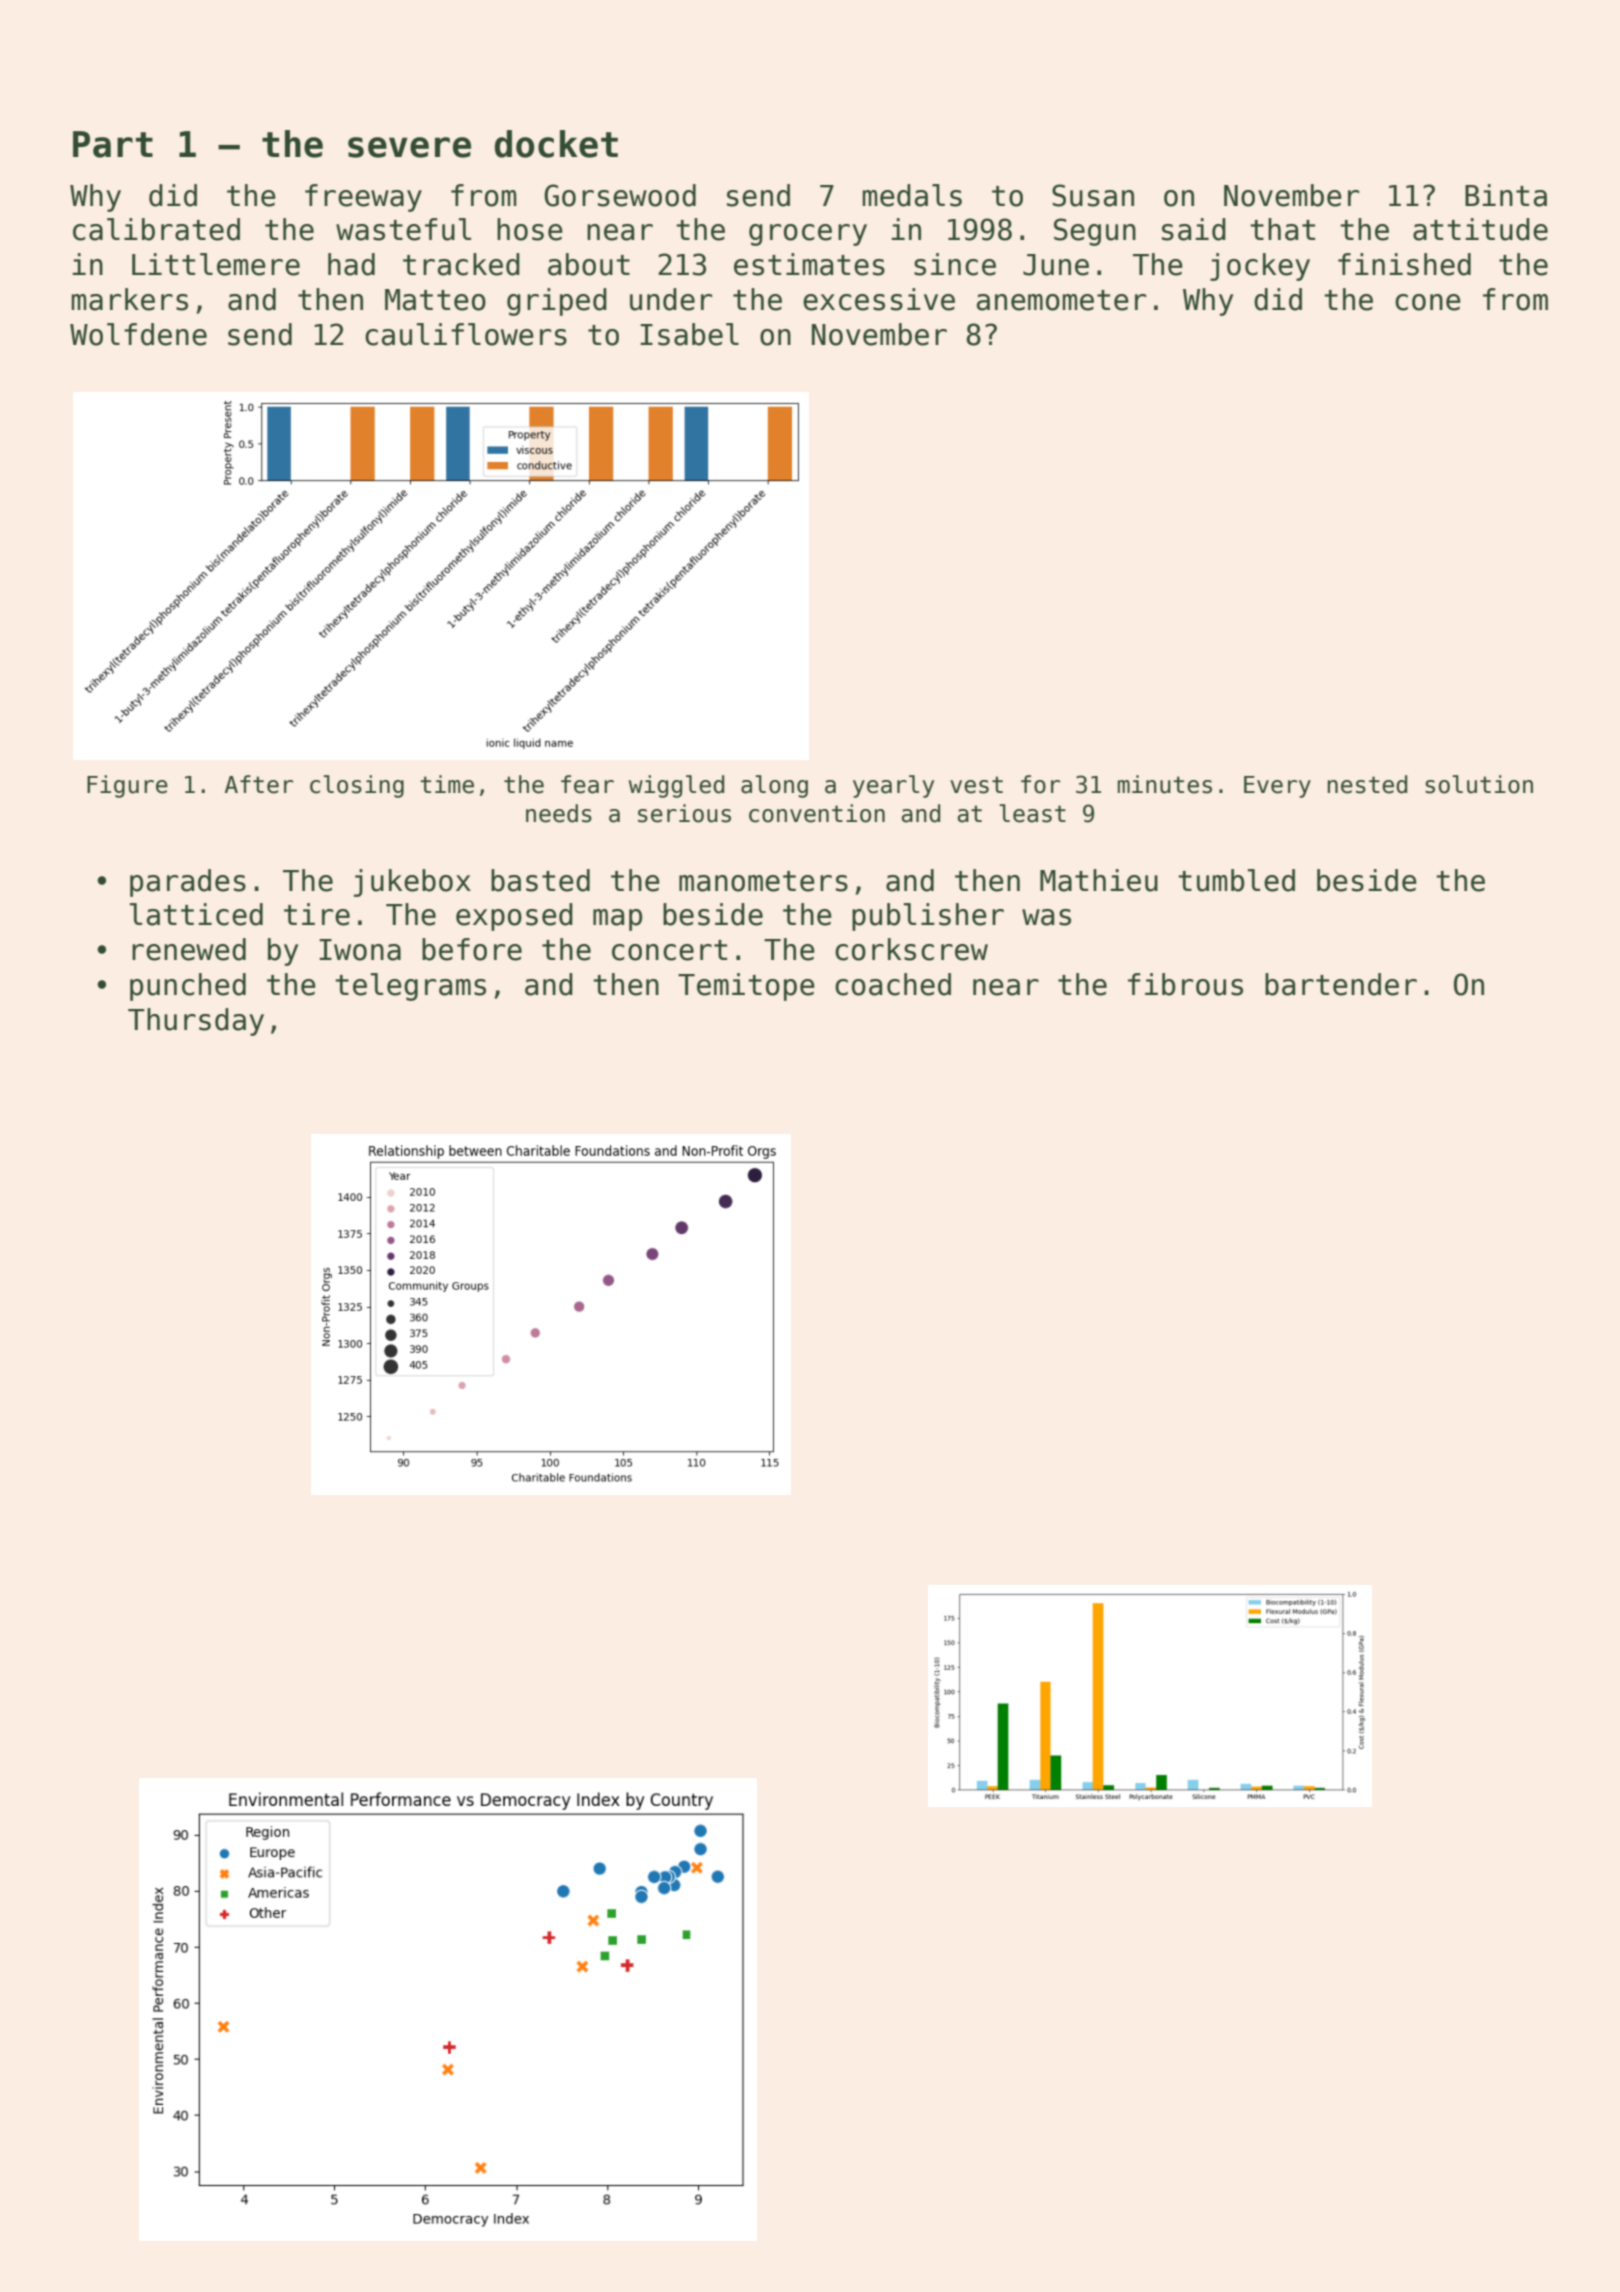 The height and width of the screenshot is (2292, 1620). What do you see at coordinates (357, 786) in the screenshot?
I see `closing` at bounding box center [357, 786].
